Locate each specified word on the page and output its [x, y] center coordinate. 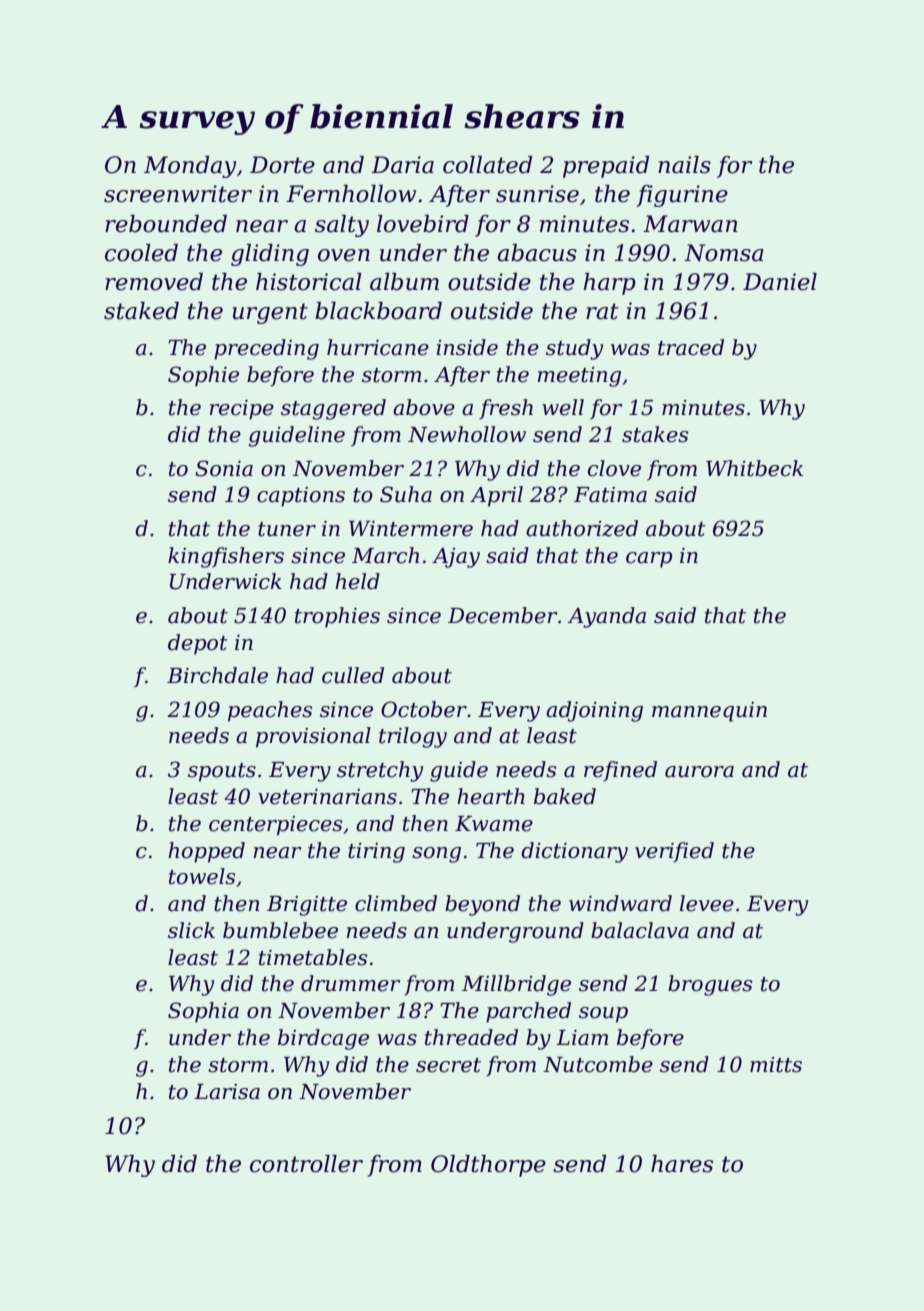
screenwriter [178, 194]
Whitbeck [754, 468]
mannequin [709, 712]
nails [684, 165]
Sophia [203, 1012]
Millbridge [516, 985]
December [503, 615]
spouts [222, 772]
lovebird [423, 224]
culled [353, 675]
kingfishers [226, 557]
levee [707, 903]
